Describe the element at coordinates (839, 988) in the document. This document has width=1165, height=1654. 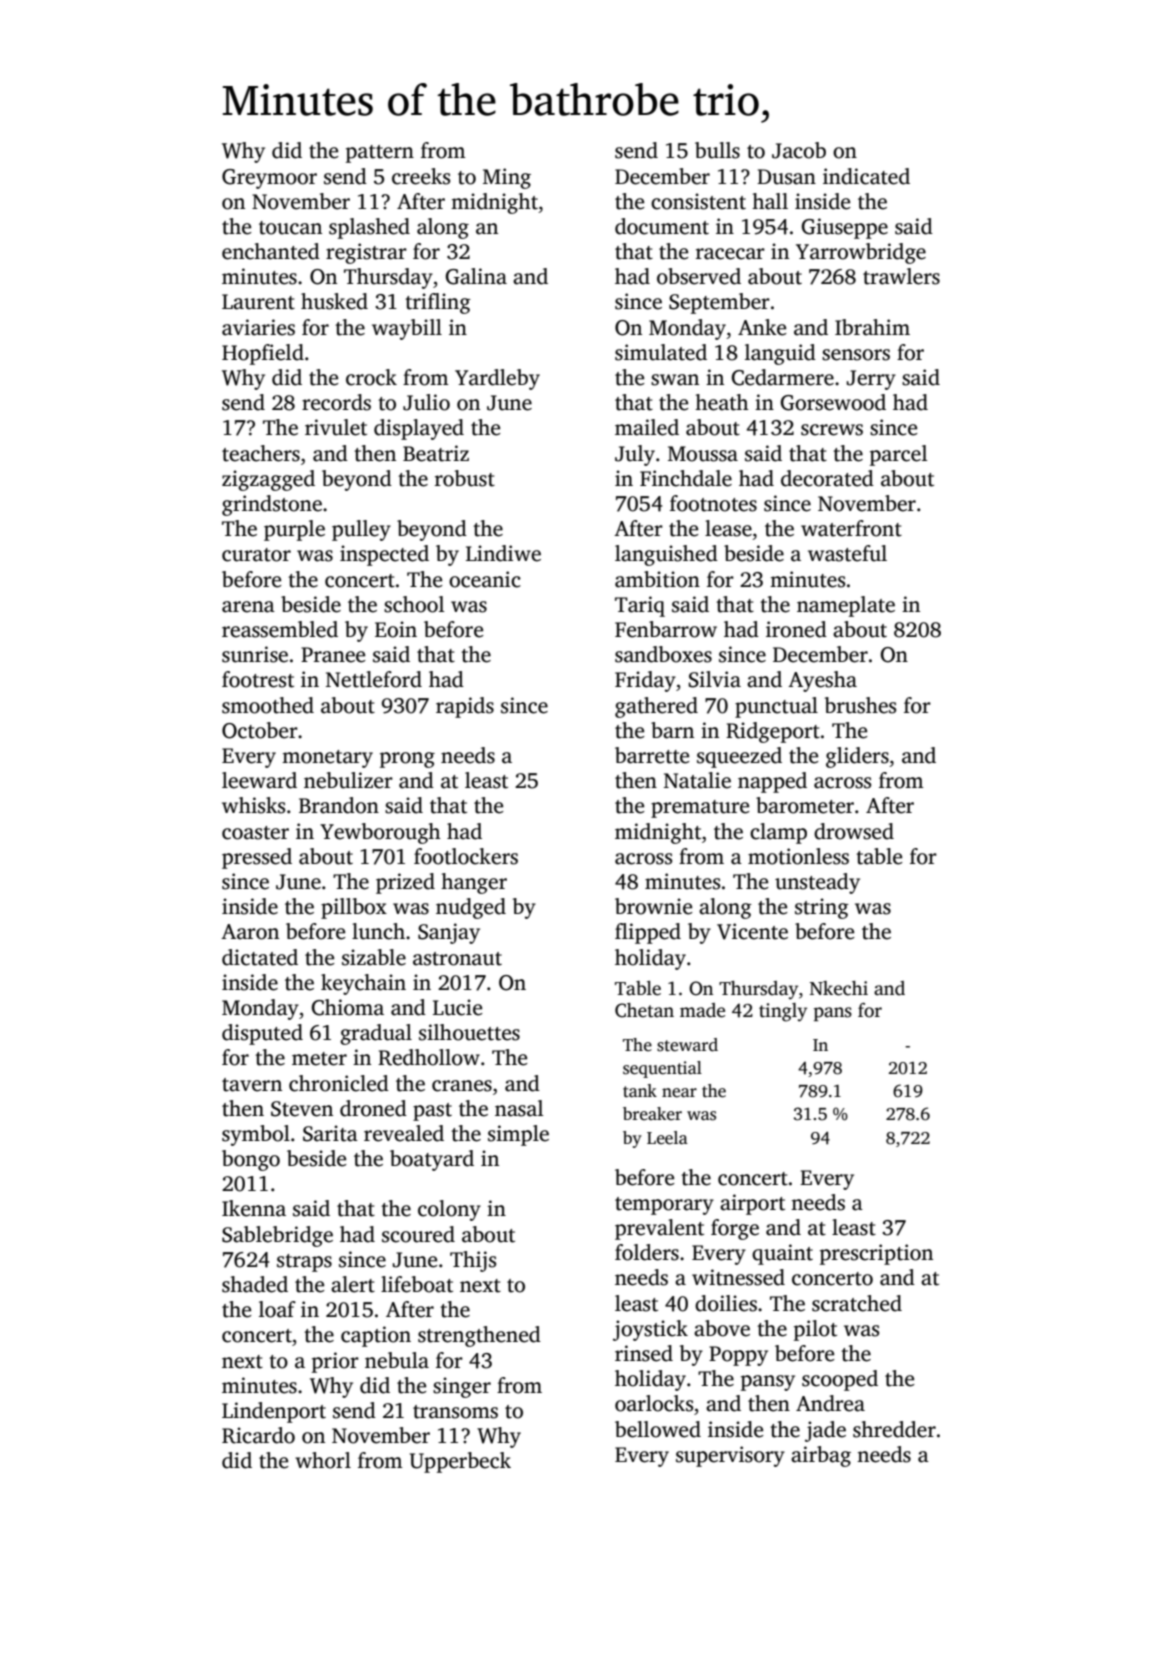
I see `Nkechi` at that location.
